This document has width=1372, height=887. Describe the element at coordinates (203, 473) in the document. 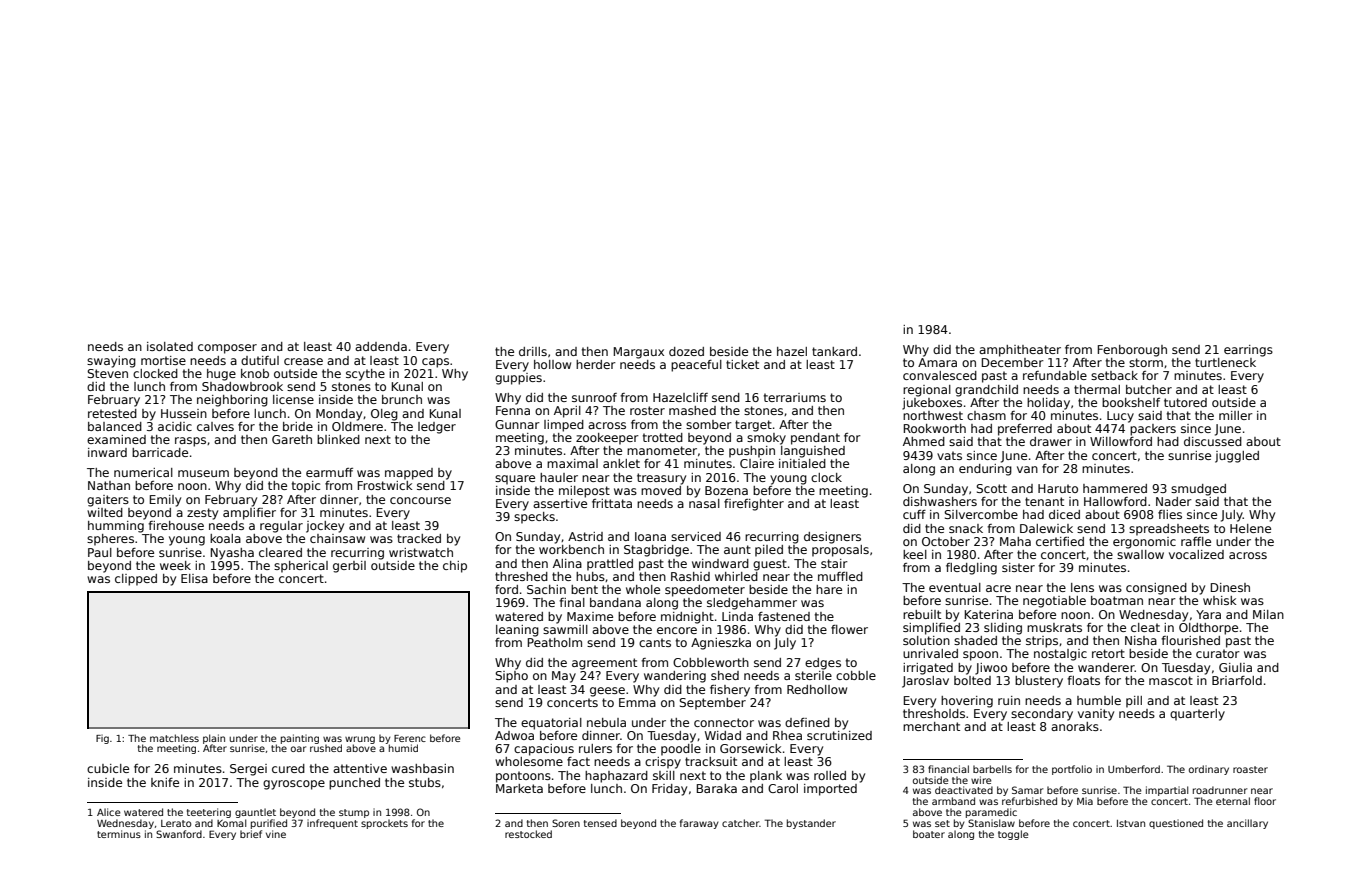

I see `museum` at that location.
